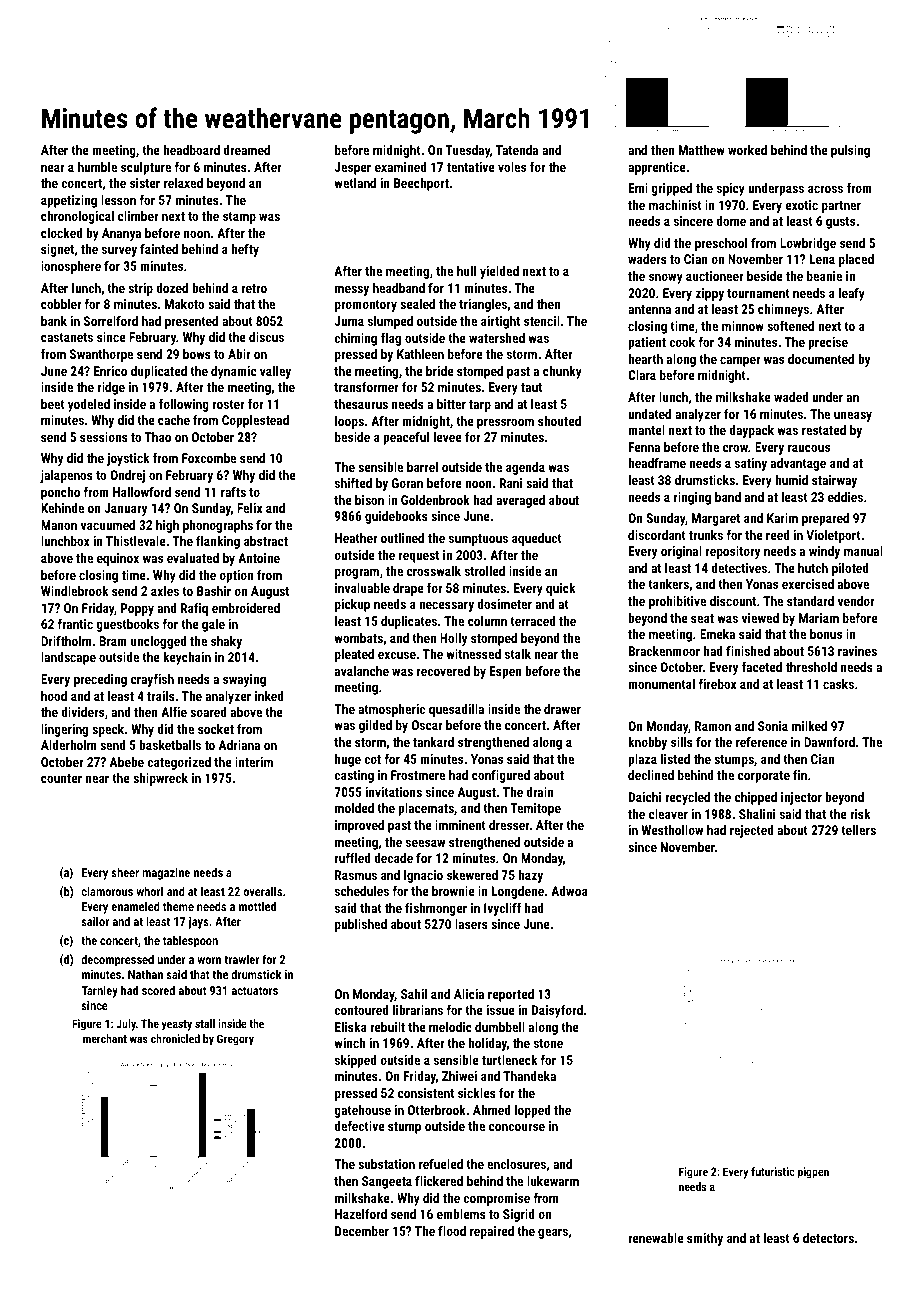 This screenshot has height=1308, width=924. Describe the element at coordinates (149, 891) in the screenshot. I see `whorl` at that location.
